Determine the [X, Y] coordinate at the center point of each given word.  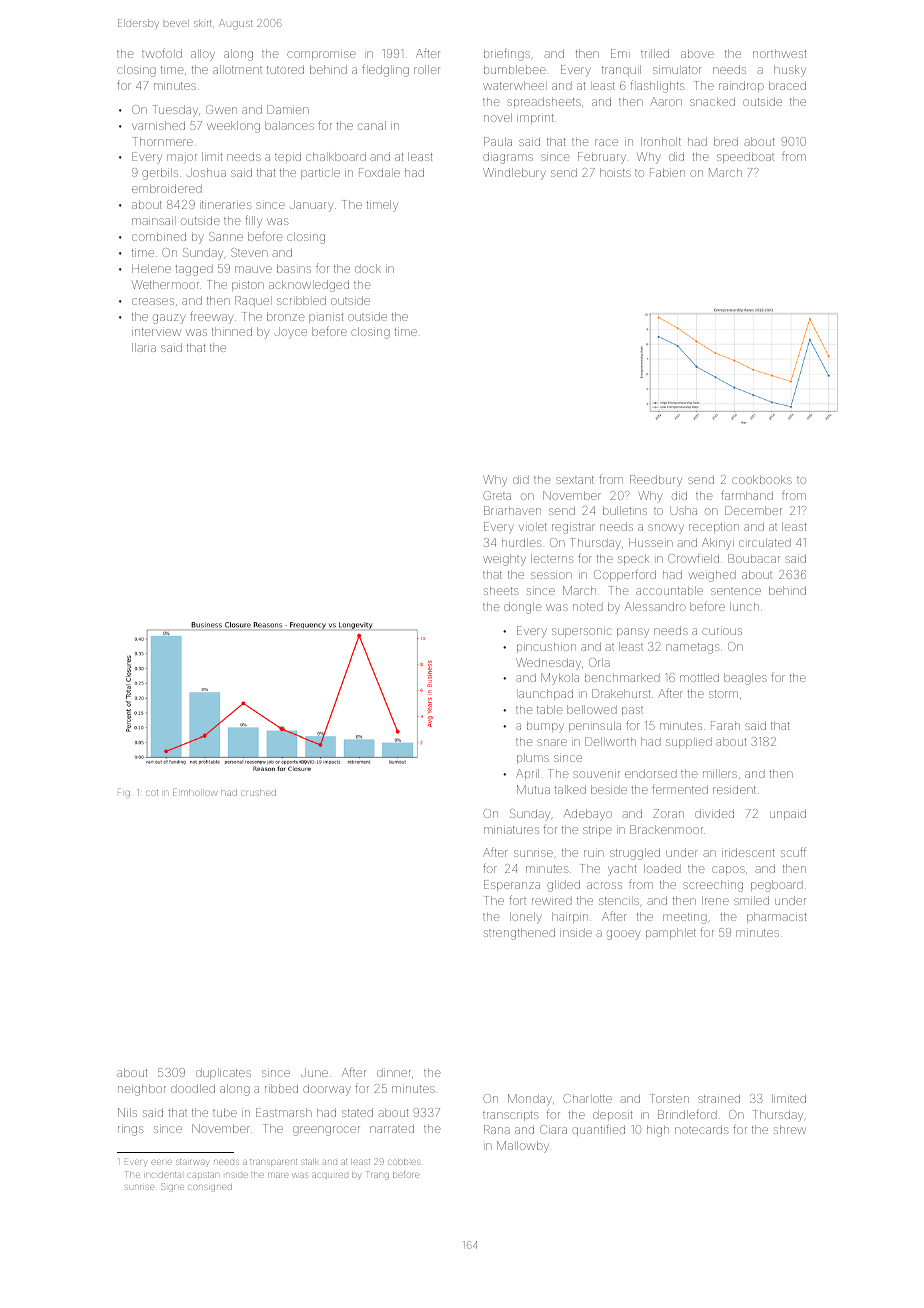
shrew [790, 1129]
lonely [526, 918]
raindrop [741, 86]
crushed [259, 793]
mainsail [152, 221]
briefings [507, 54]
